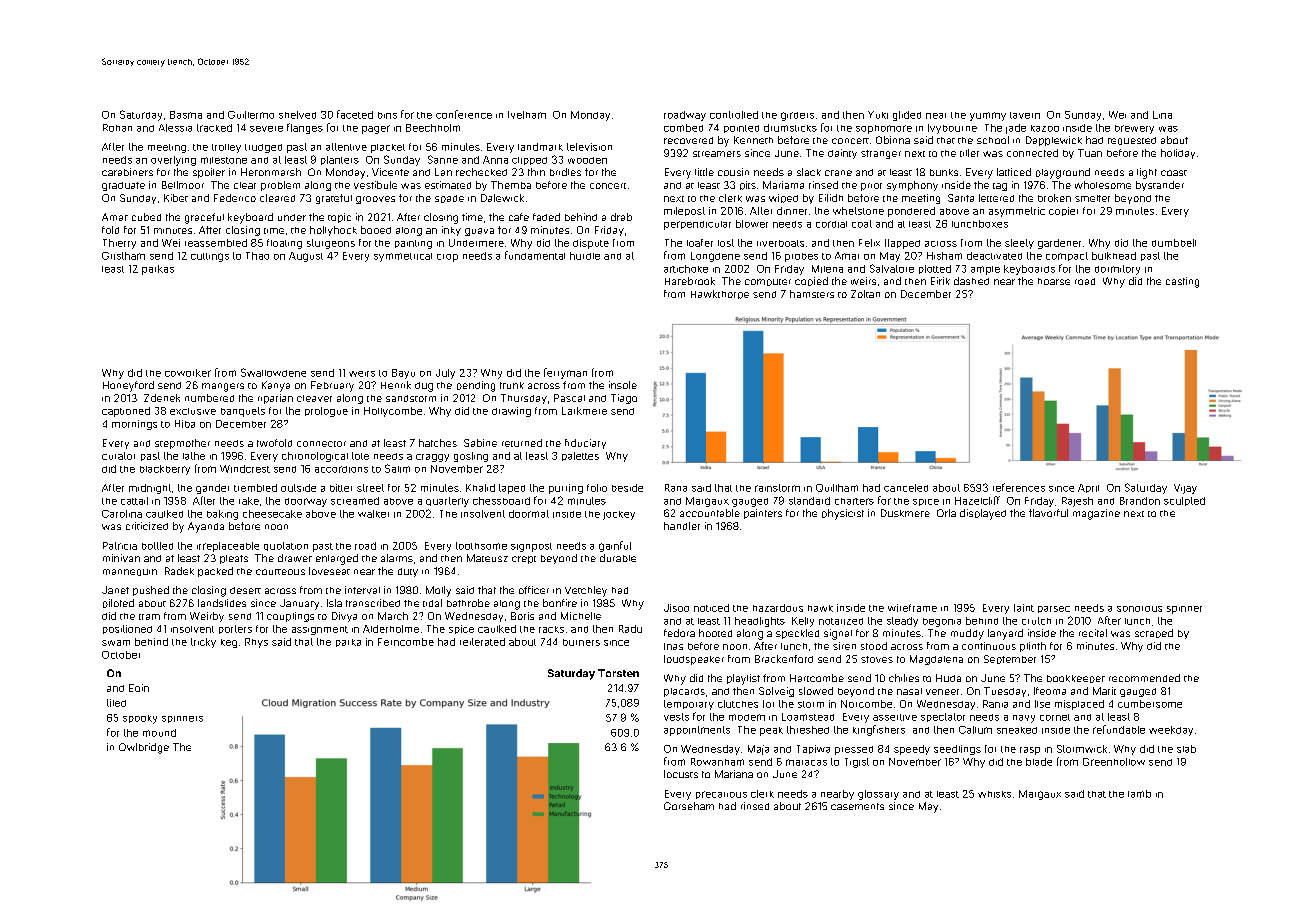 The image size is (1308, 924). I want to click on Gorseham, so click(689, 806).
